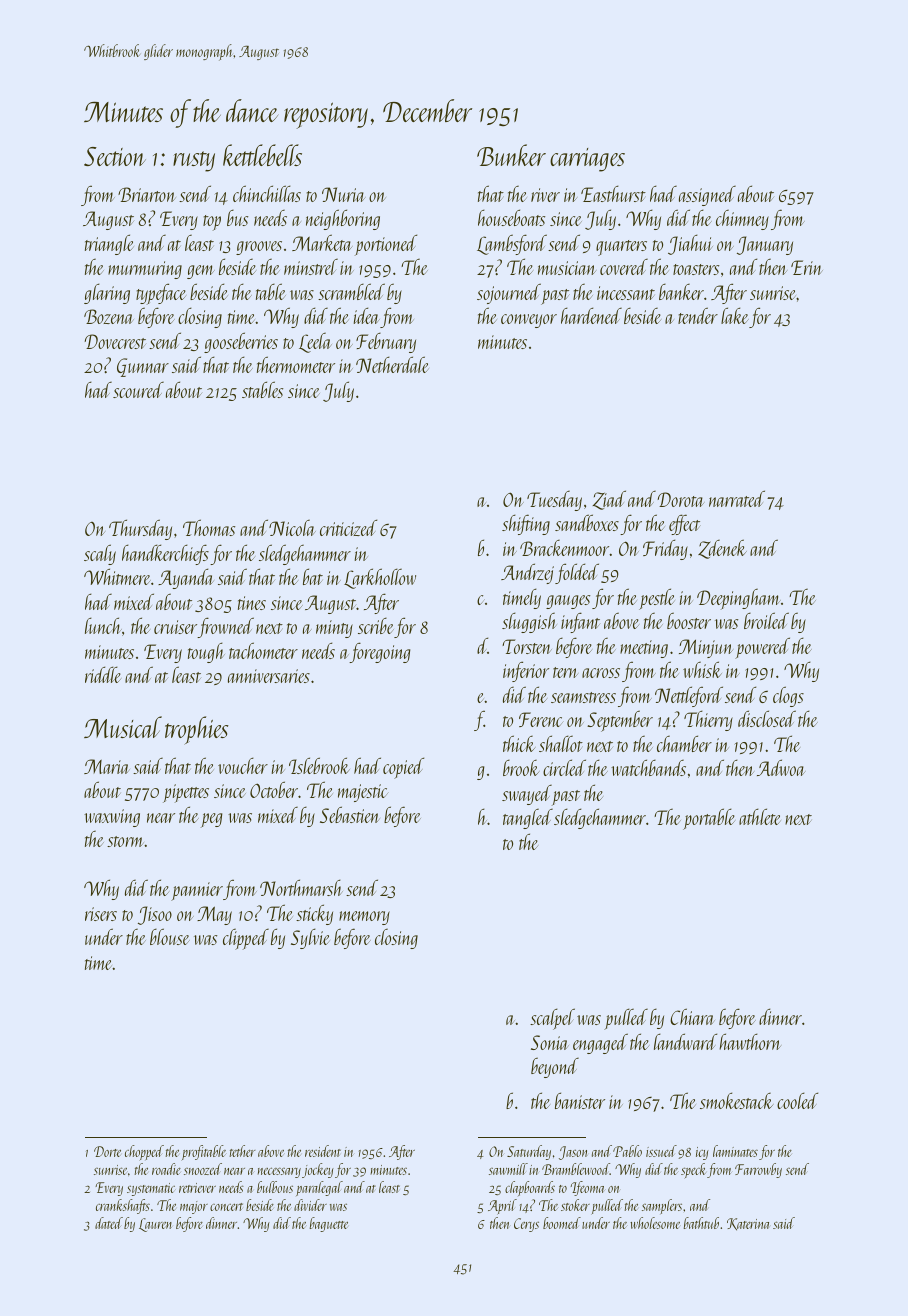 This document has width=908, height=1316. I want to click on Bunker, so click(511, 155).
